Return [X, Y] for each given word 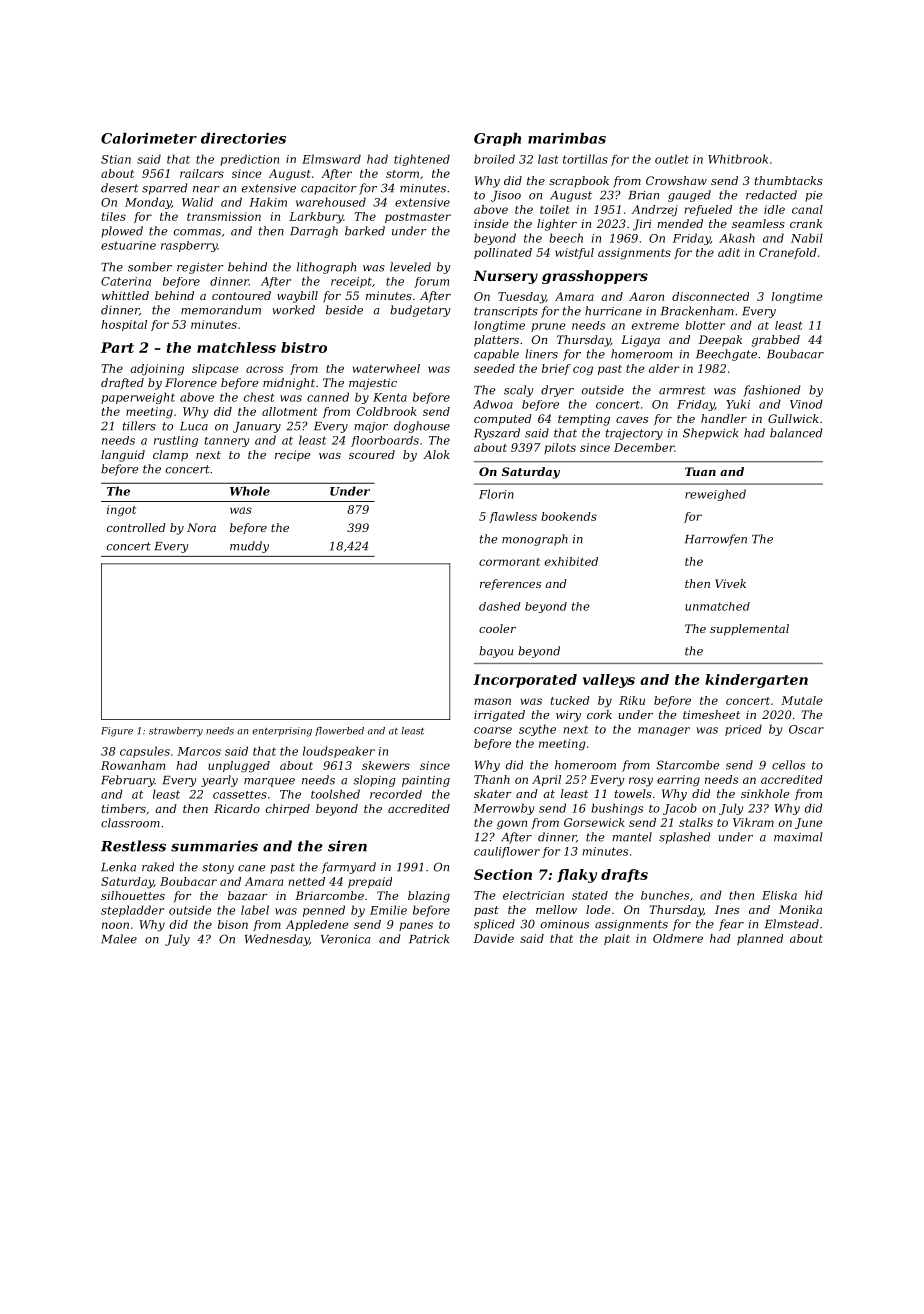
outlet [672, 159]
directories [243, 138]
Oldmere [678, 938]
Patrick [429, 939]
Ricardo [237, 808]
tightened [422, 160]
